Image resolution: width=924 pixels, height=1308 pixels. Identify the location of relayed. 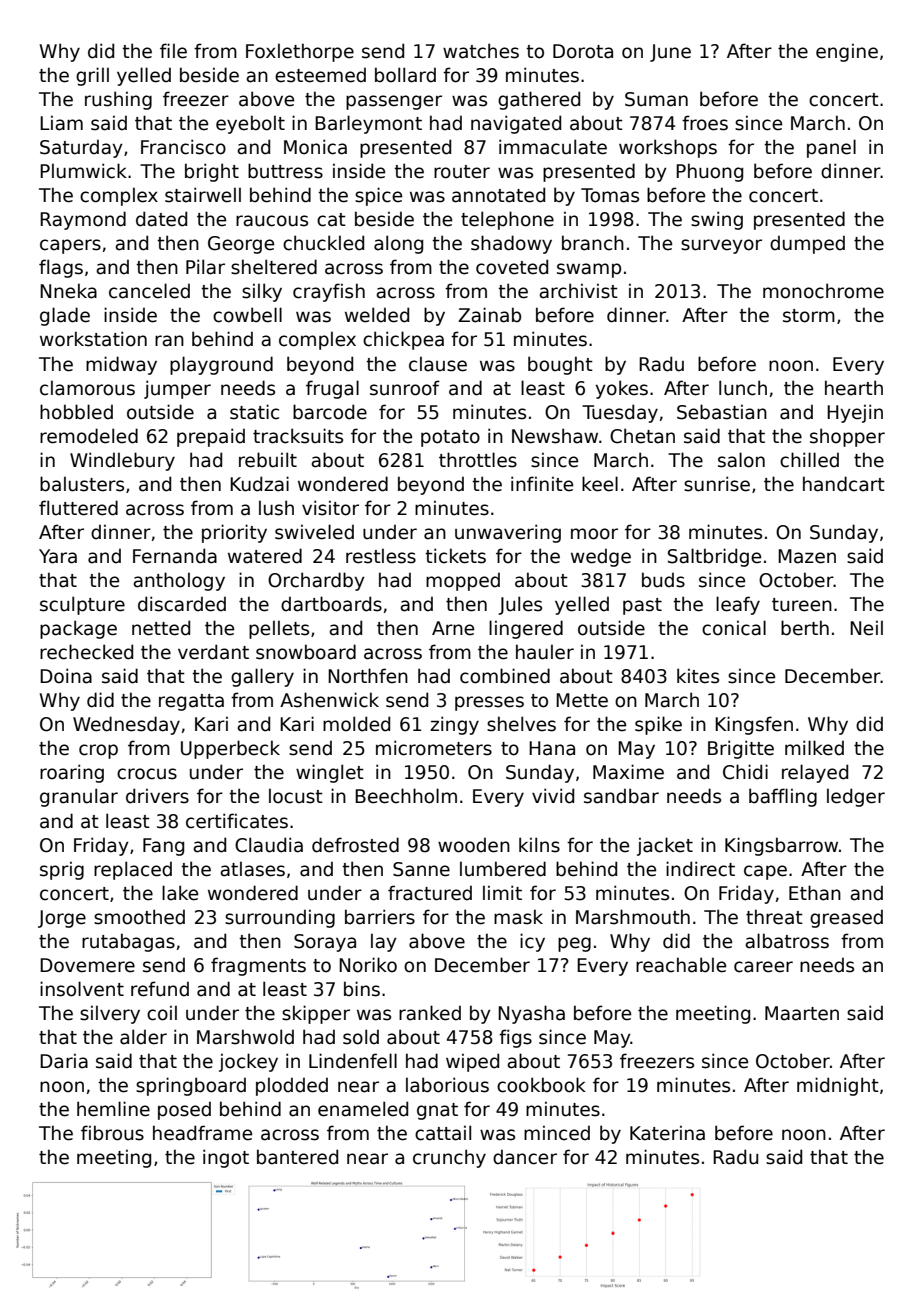
(815, 773).
